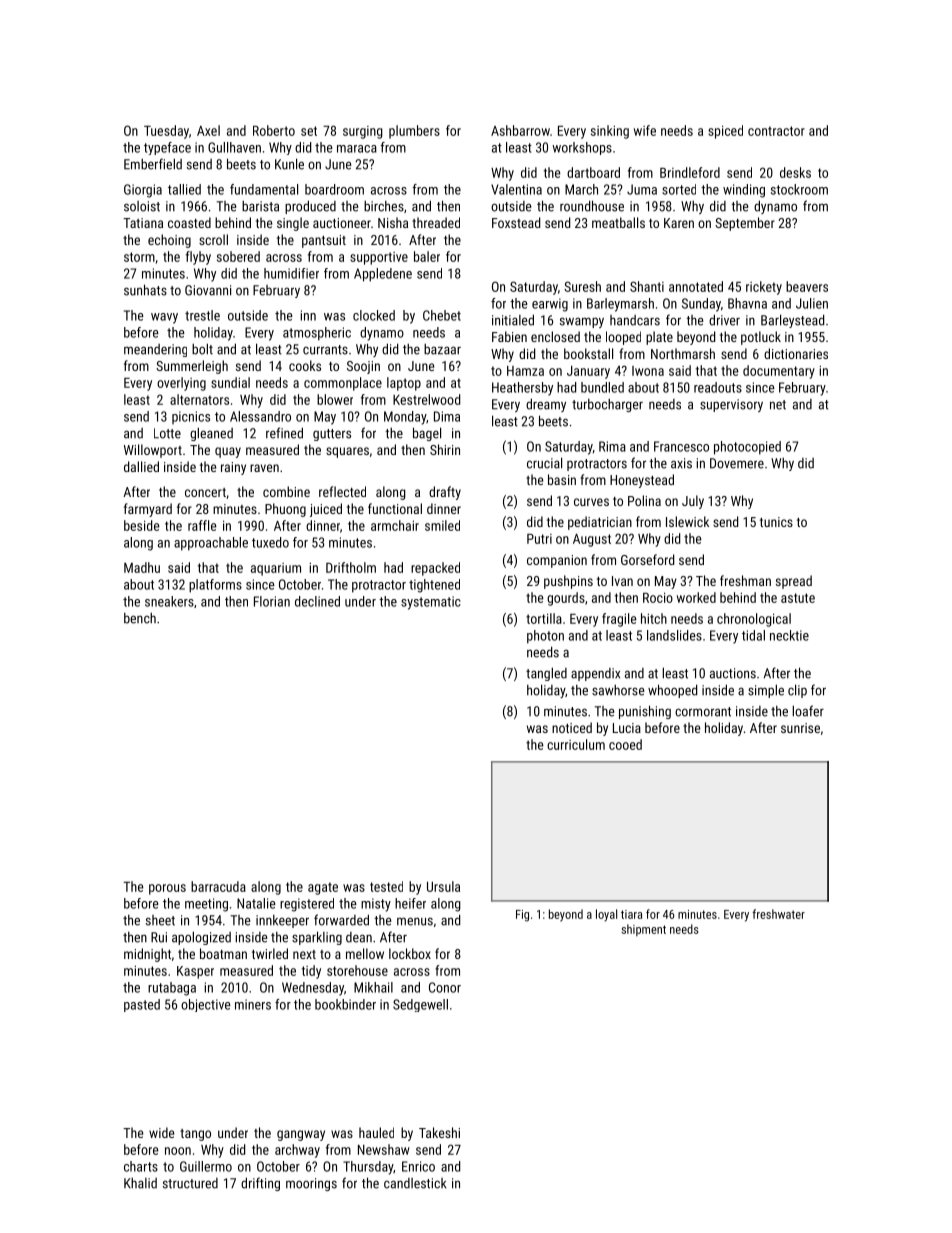  Describe the element at coordinates (431, 603) in the screenshot. I see `systematic` at that location.
